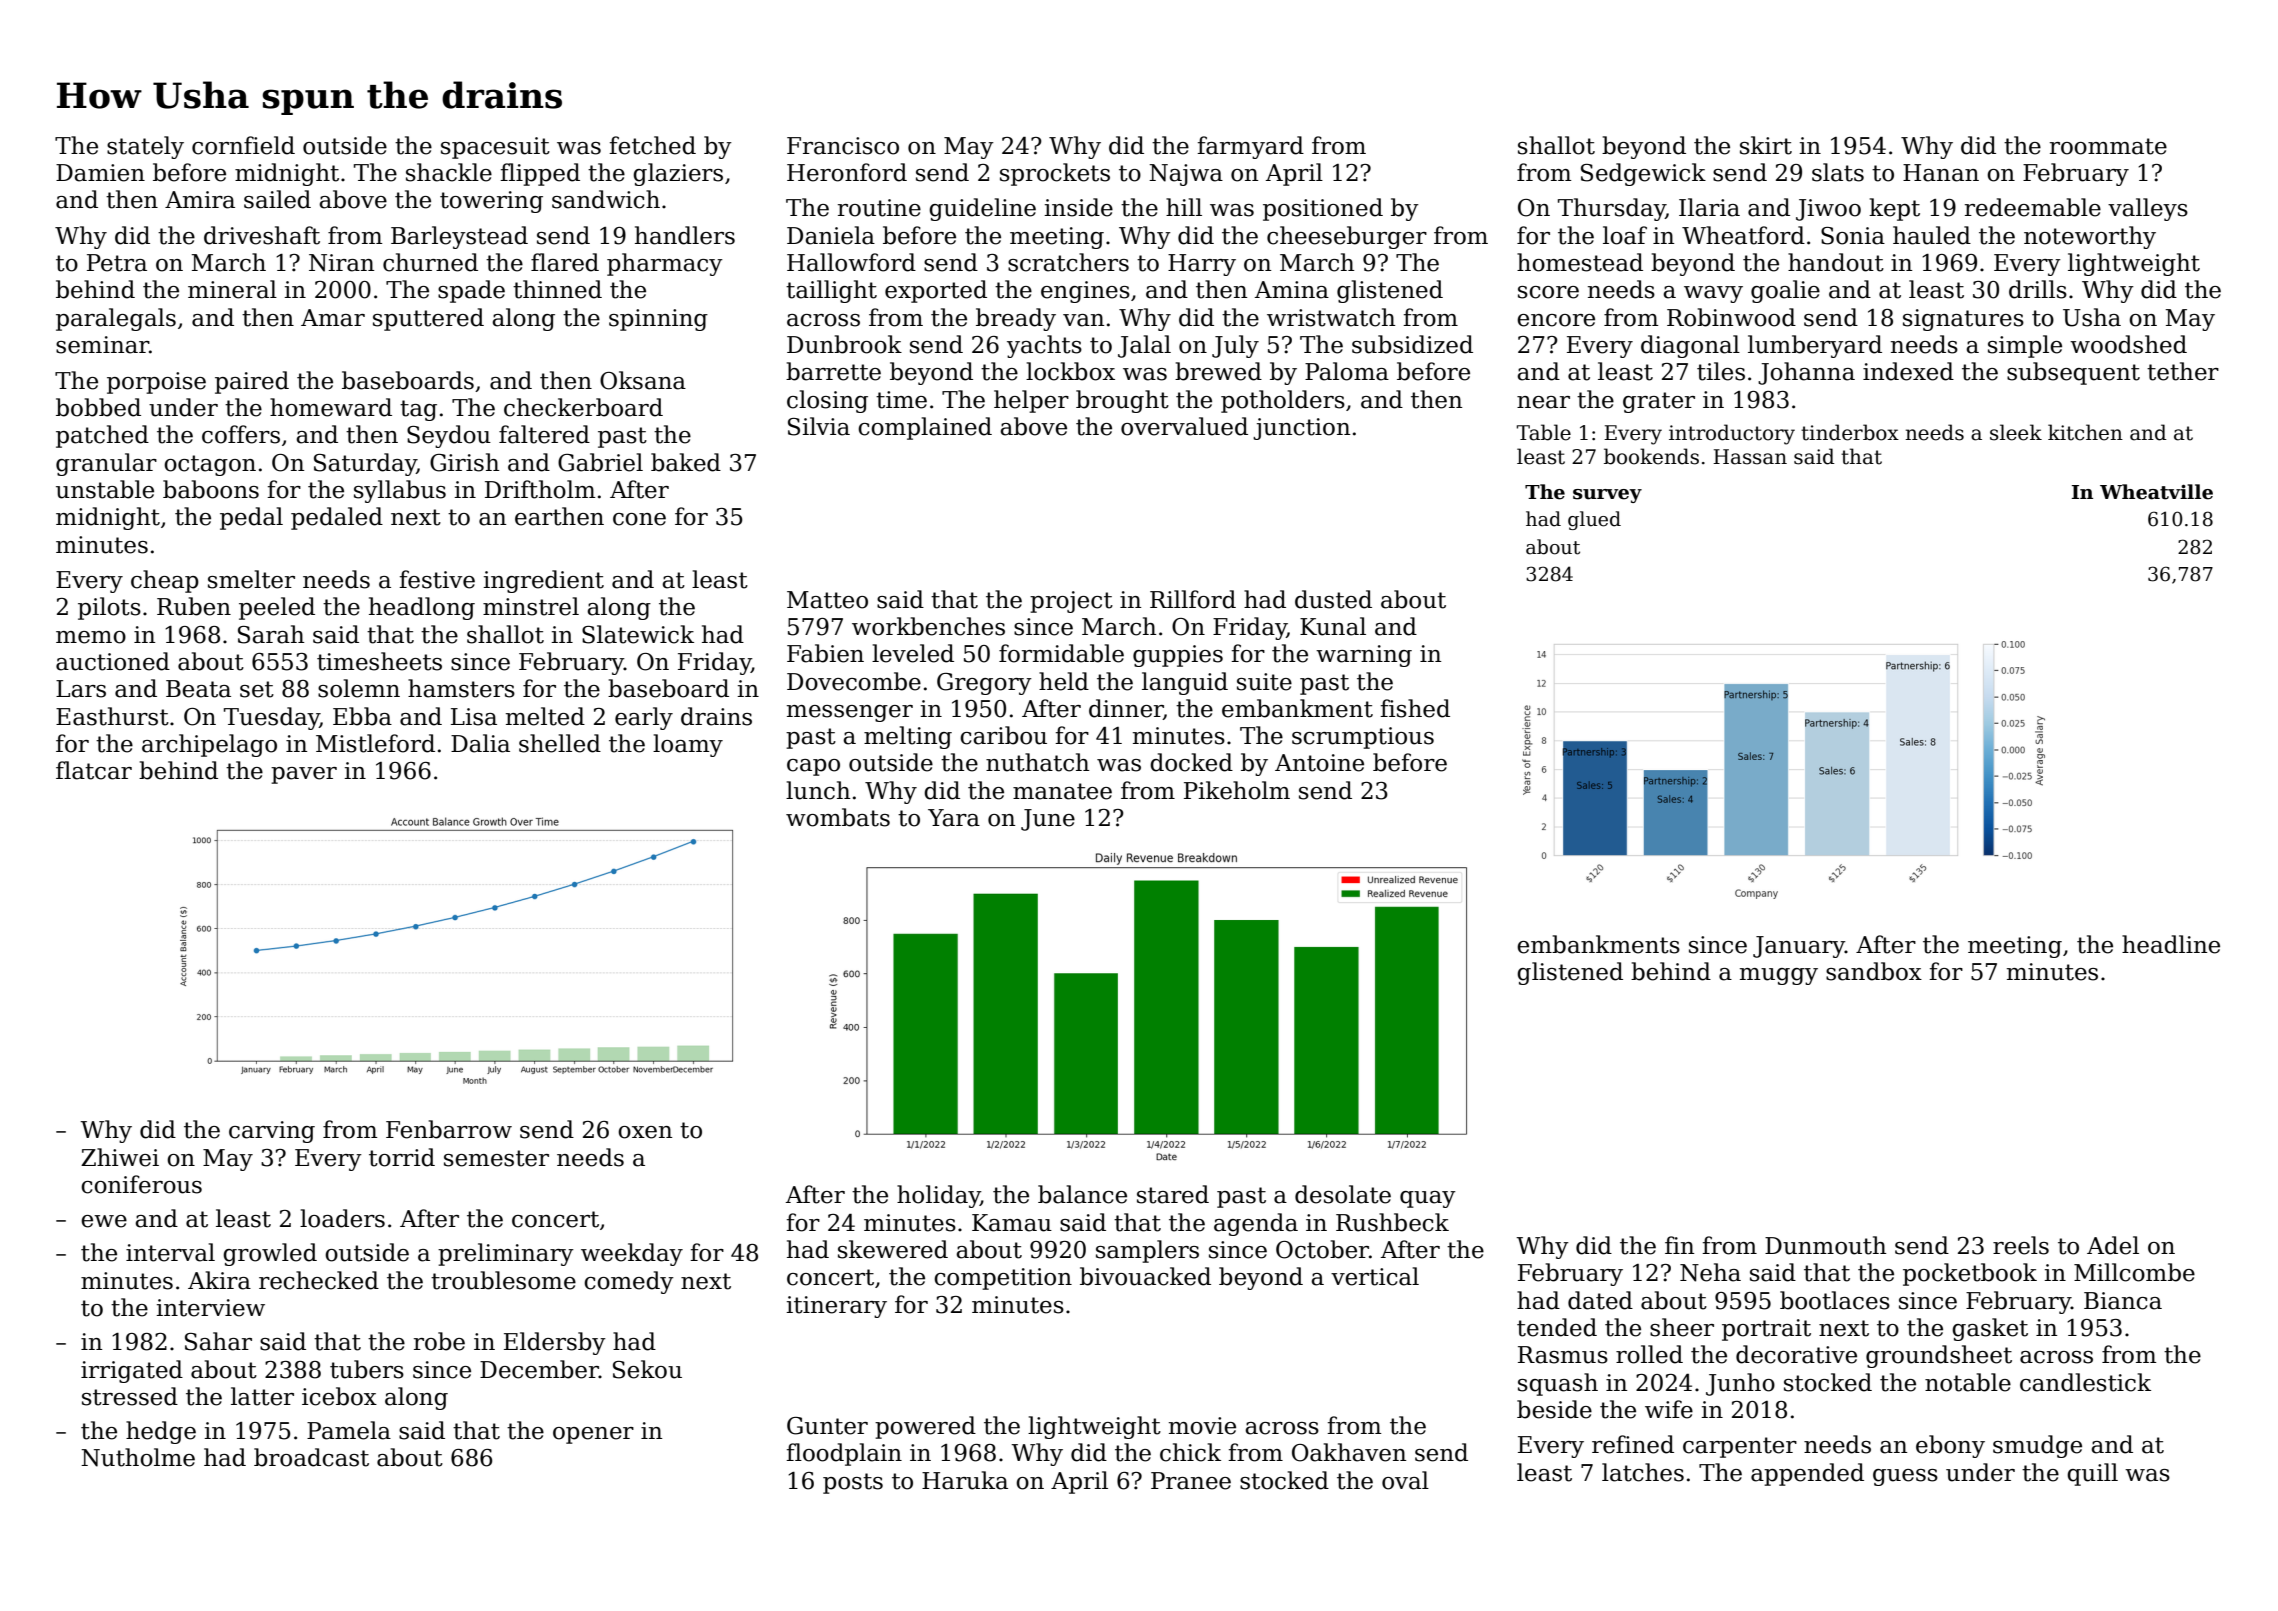 The width and height of the screenshot is (2278, 1611). I want to click on Beata, so click(198, 689).
